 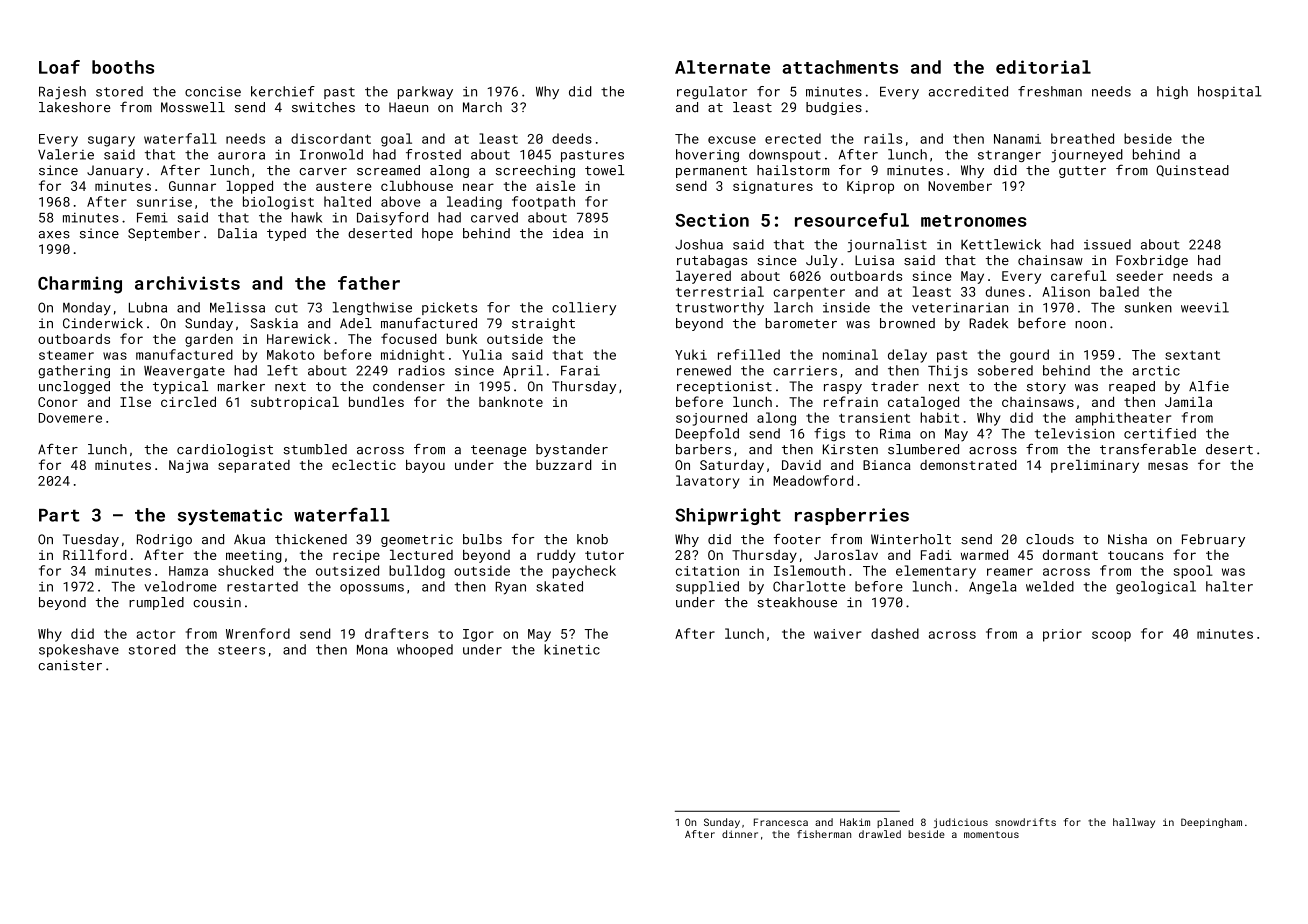 I want to click on Mona, so click(x=372, y=650).
